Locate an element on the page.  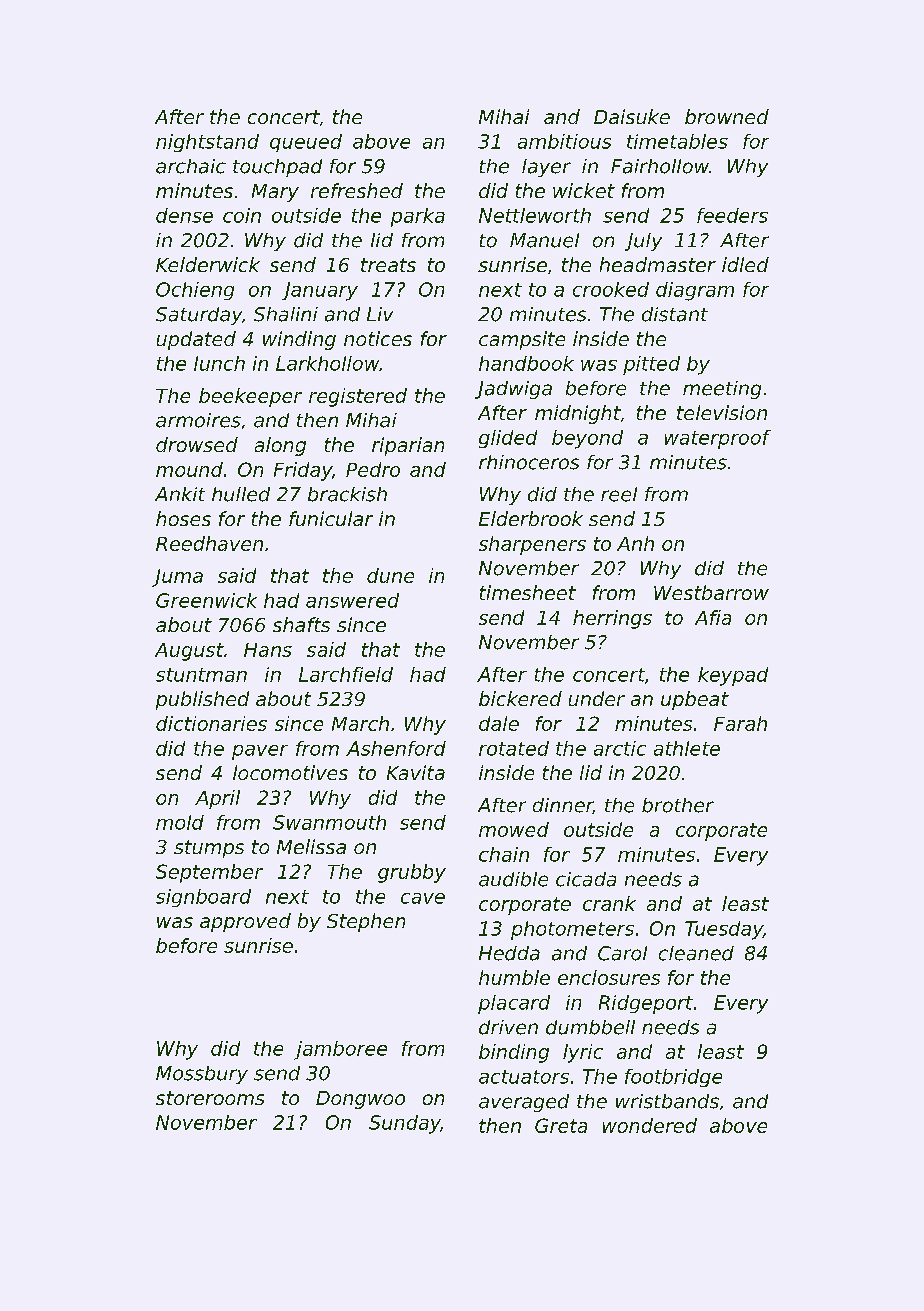
signboard is located at coordinates (203, 898).
